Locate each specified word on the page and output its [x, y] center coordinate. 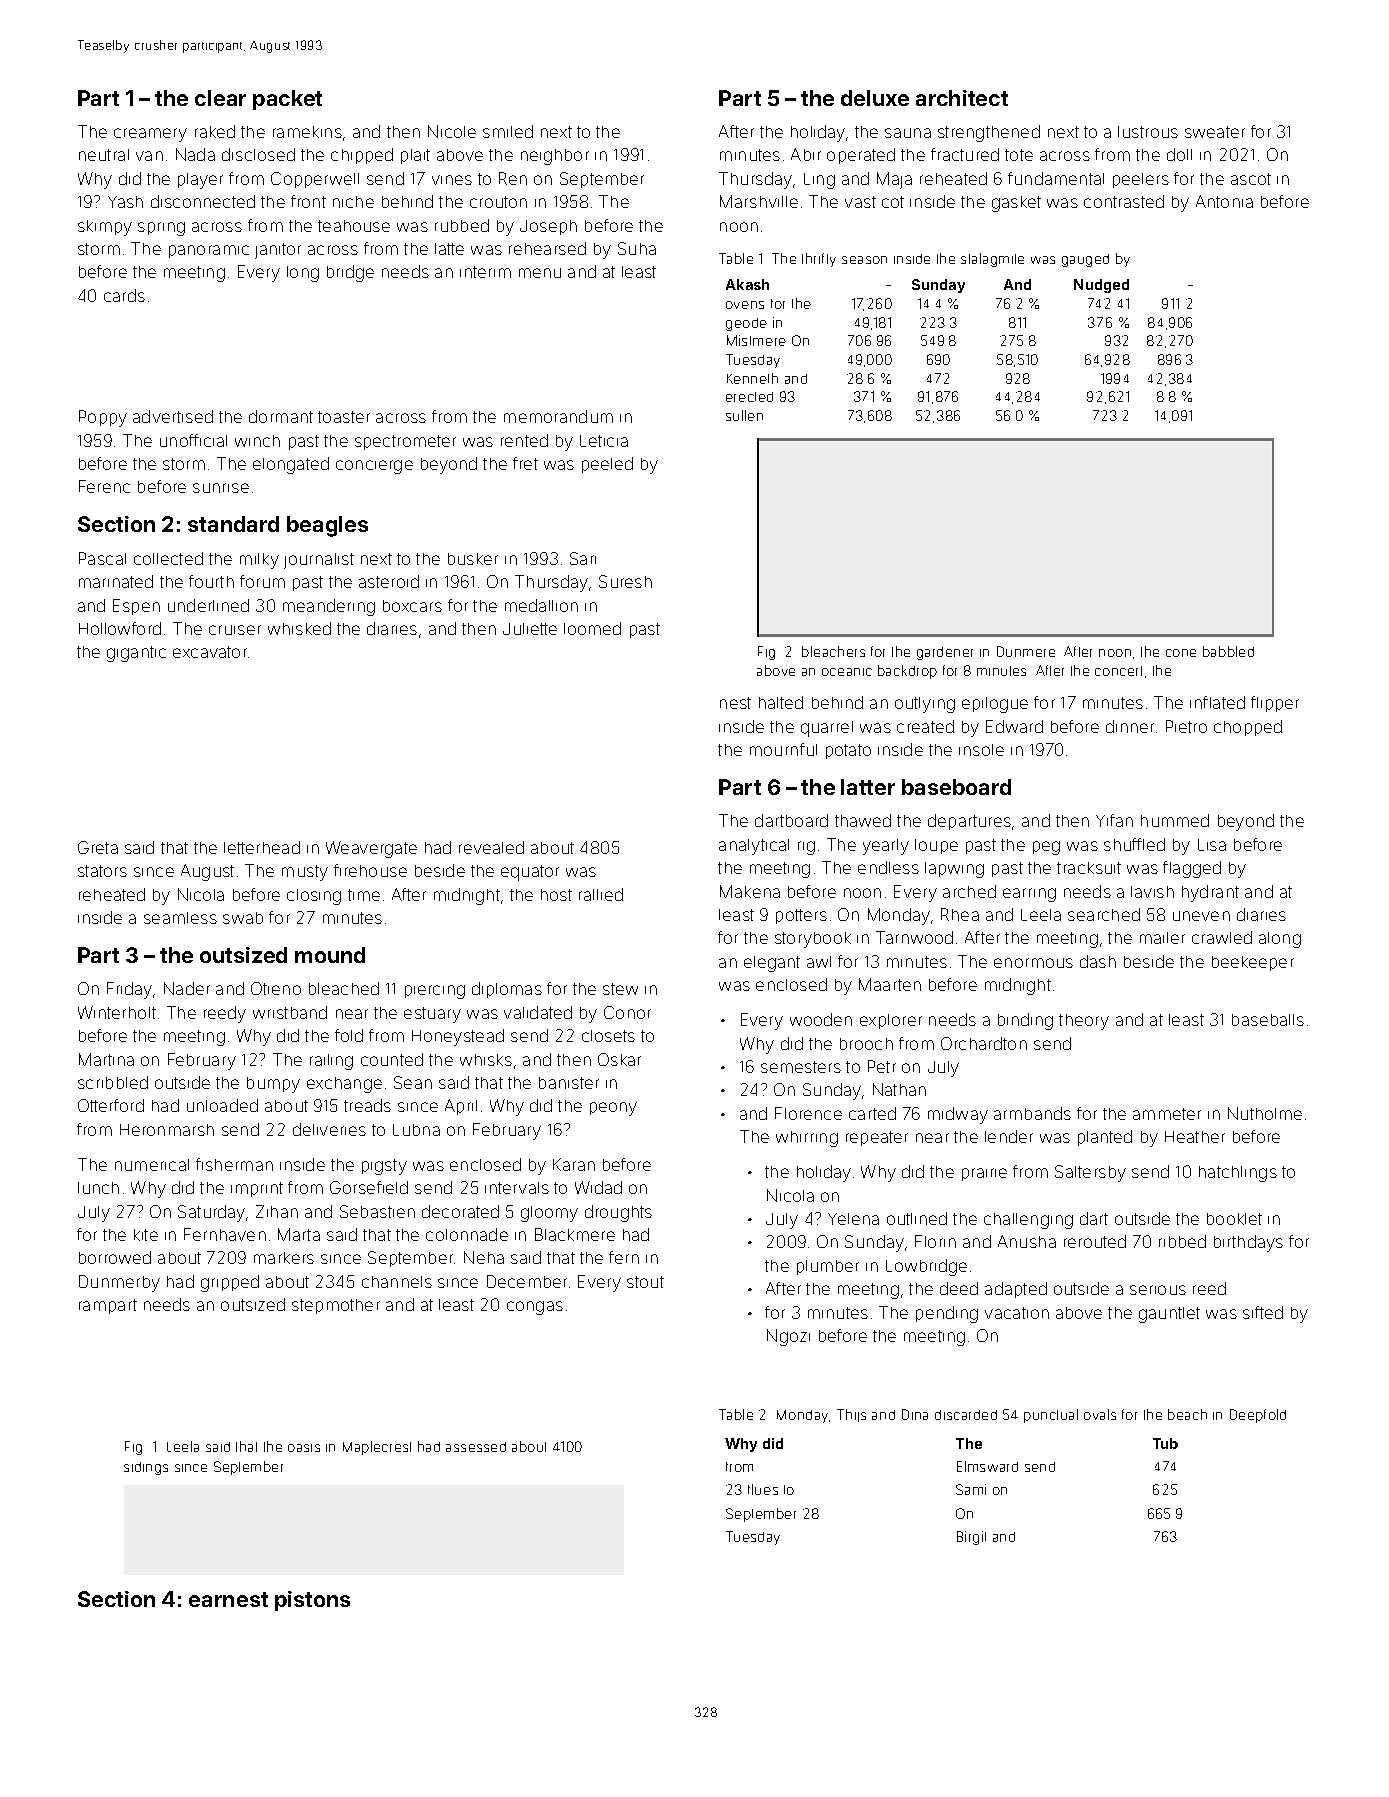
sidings [146, 1468]
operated [861, 156]
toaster [344, 417]
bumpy [273, 1085]
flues [763, 1489]
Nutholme [1265, 1113]
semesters [801, 1067]
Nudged [1101, 286]
